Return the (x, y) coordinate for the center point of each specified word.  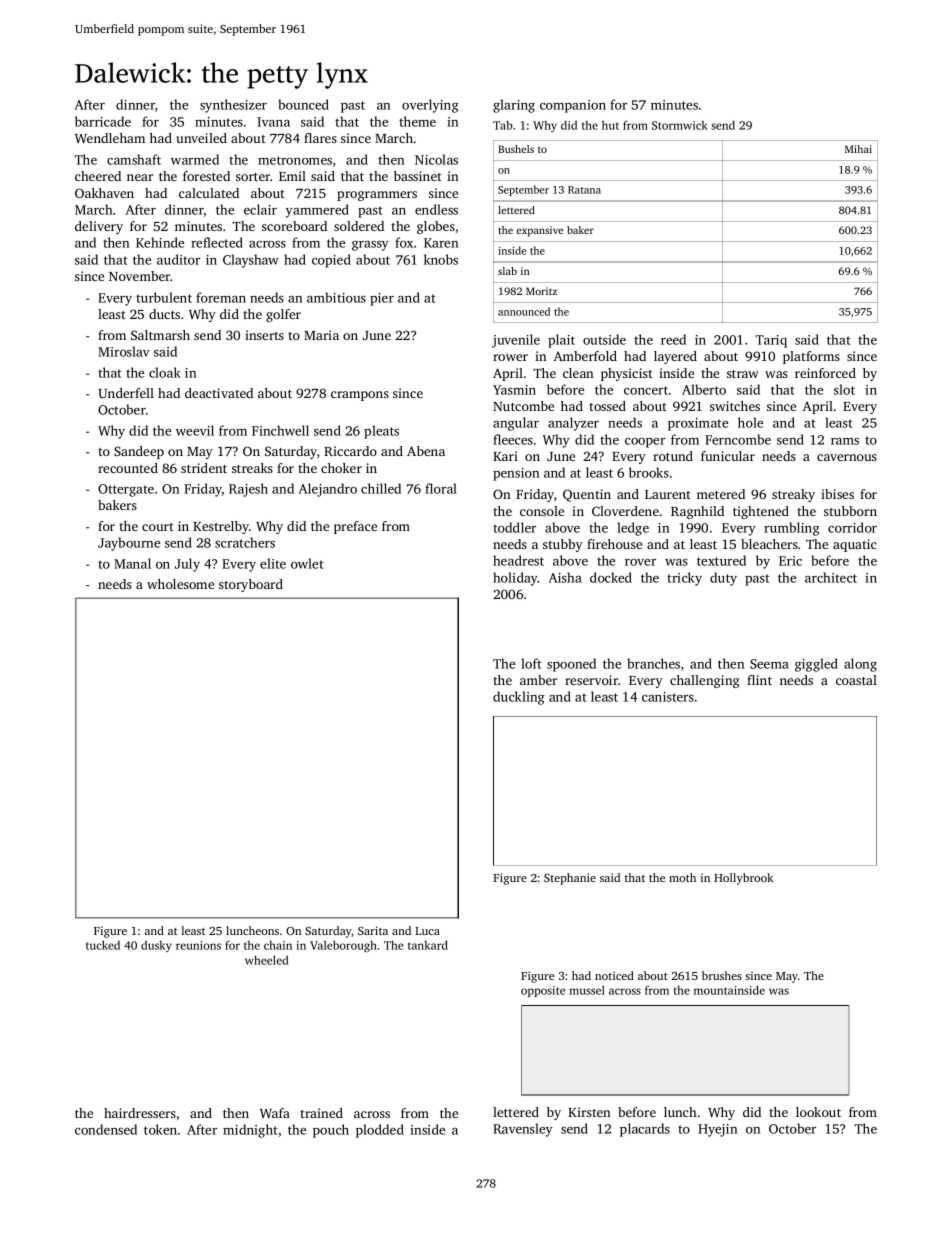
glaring (514, 106)
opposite (543, 991)
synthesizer (233, 106)
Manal (132, 563)
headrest (518, 560)
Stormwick (680, 125)
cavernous (847, 457)
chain (278, 945)
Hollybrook (743, 879)
